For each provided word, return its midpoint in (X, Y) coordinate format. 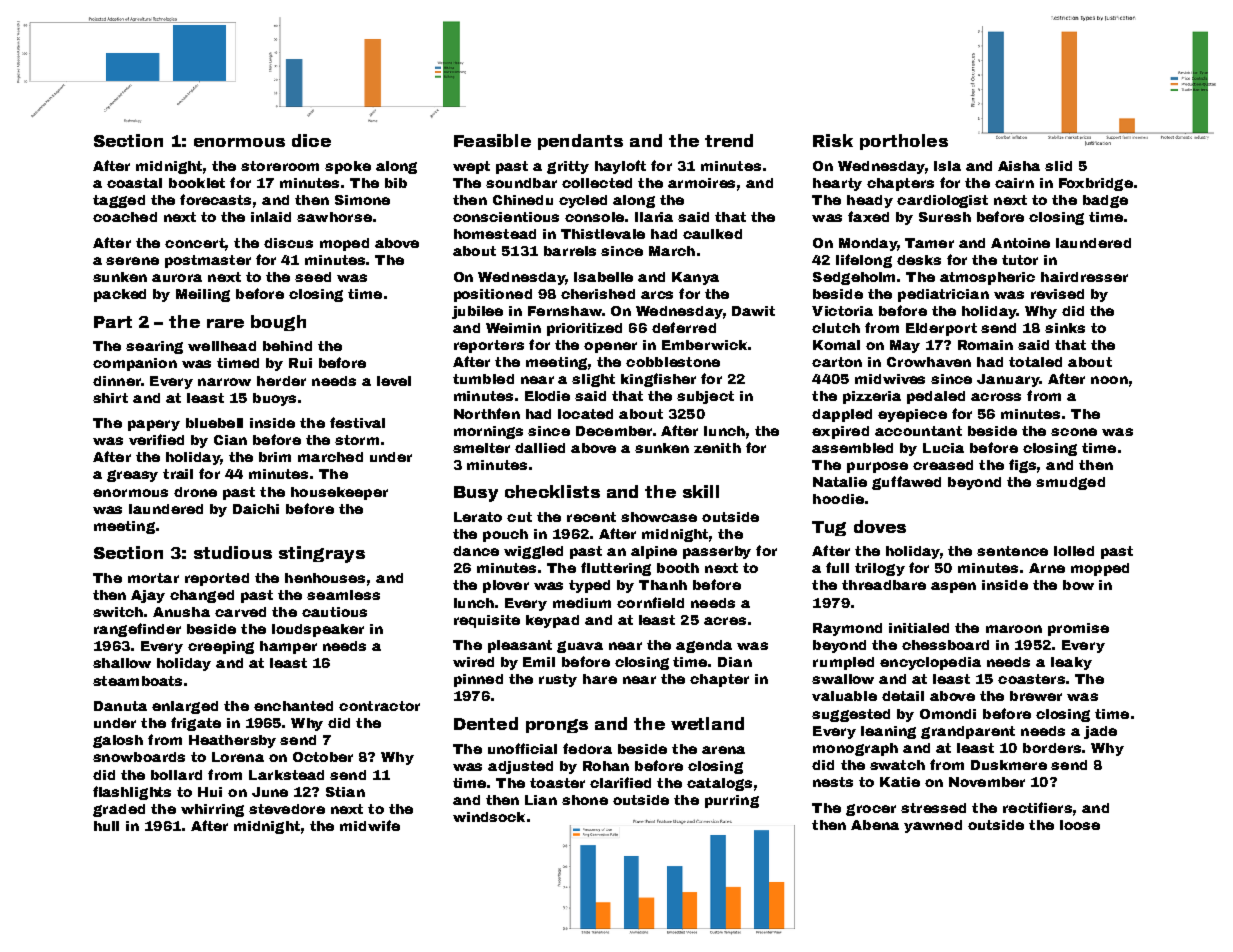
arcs (657, 295)
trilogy (880, 569)
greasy (132, 476)
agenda (704, 646)
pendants (580, 142)
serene (132, 261)
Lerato (478, 517)
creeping (221, 647)
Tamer (929, 243)
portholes (904, 142)
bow (1078, 585)
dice (311, 140)
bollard (176, 775)
